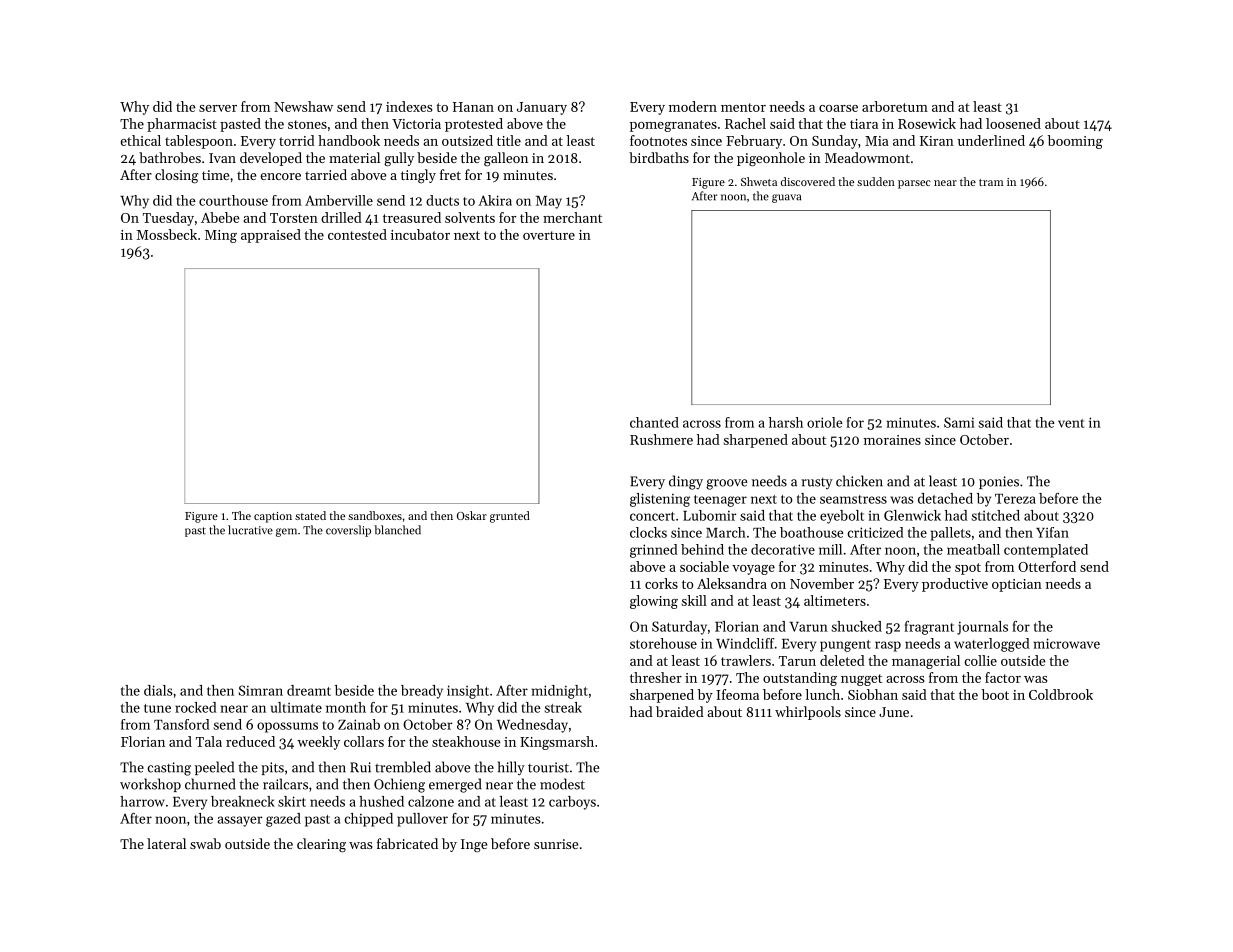 The image size is (1233, 952). Describe the element at coordinates (455, 785) in the screenshot. I see `emerged` at that location.
